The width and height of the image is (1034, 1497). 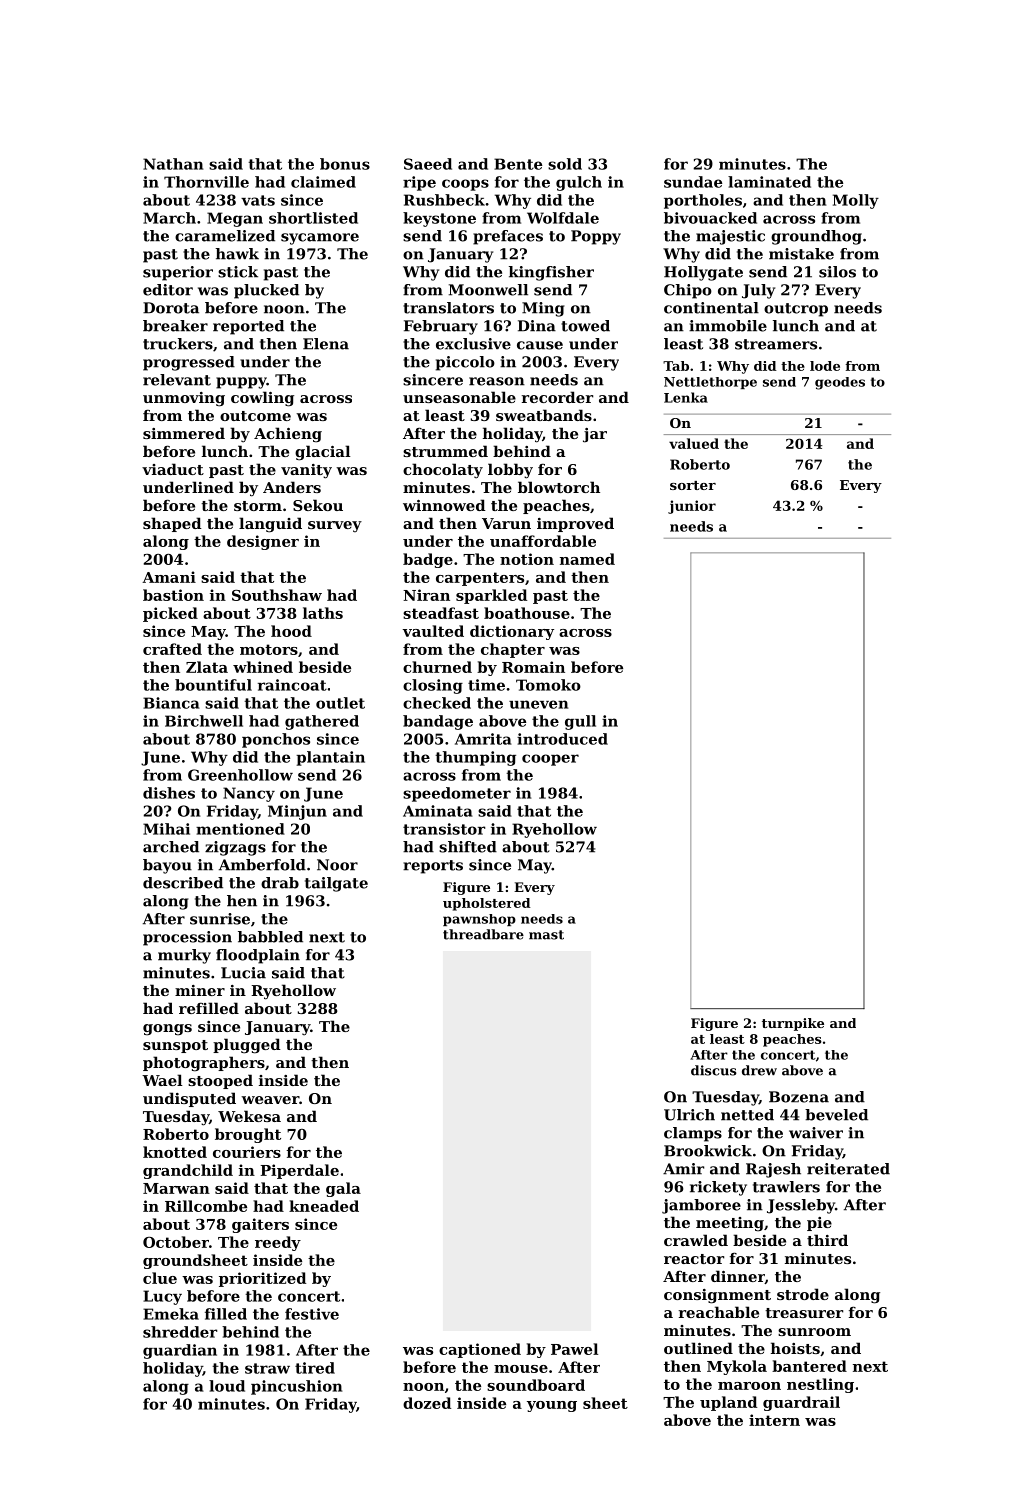 I want to click on Saeed, so click(x=428, y=164).
